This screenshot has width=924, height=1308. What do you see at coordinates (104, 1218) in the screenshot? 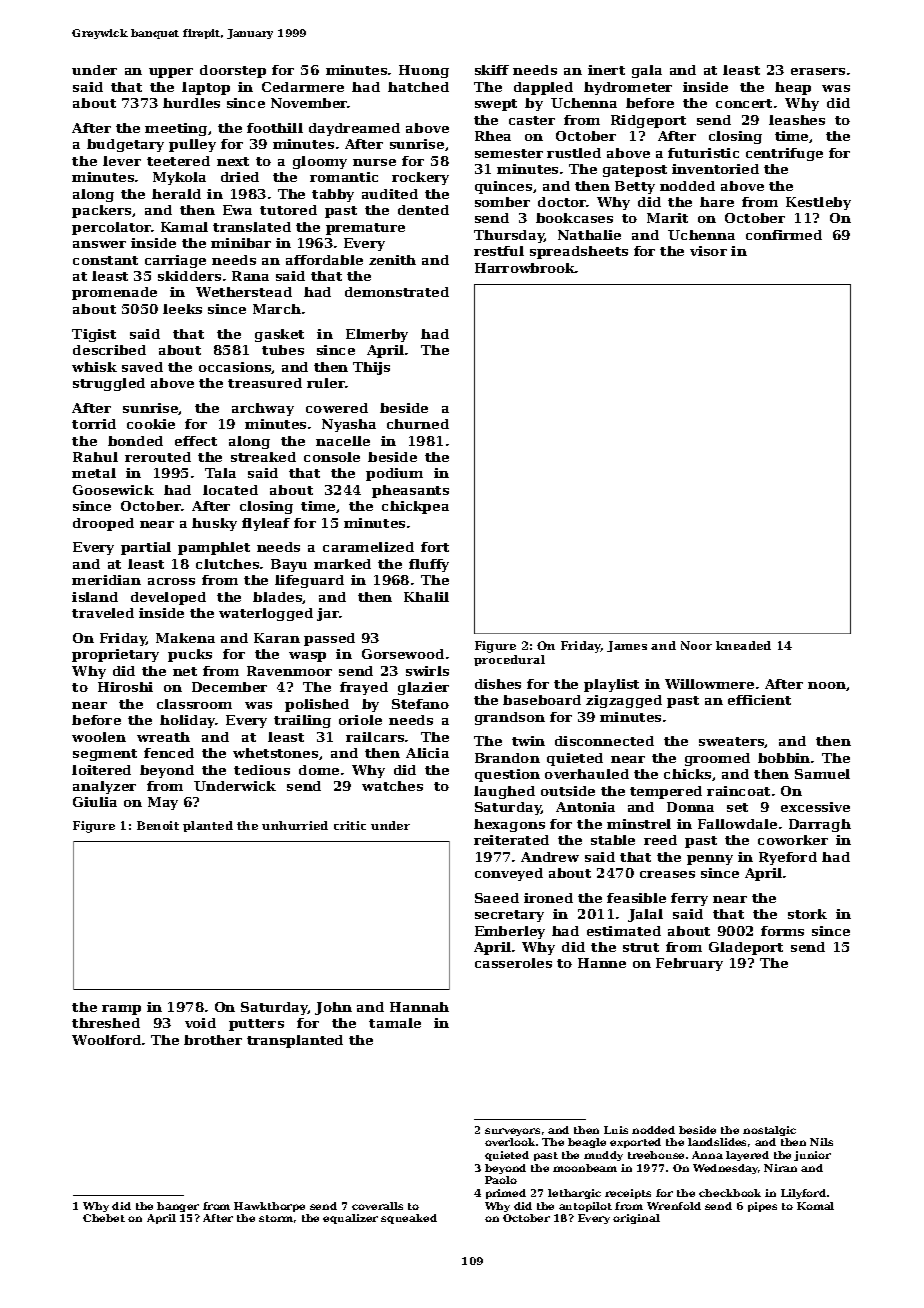
I see `Chebet` at bounding box center [104, 1218].
